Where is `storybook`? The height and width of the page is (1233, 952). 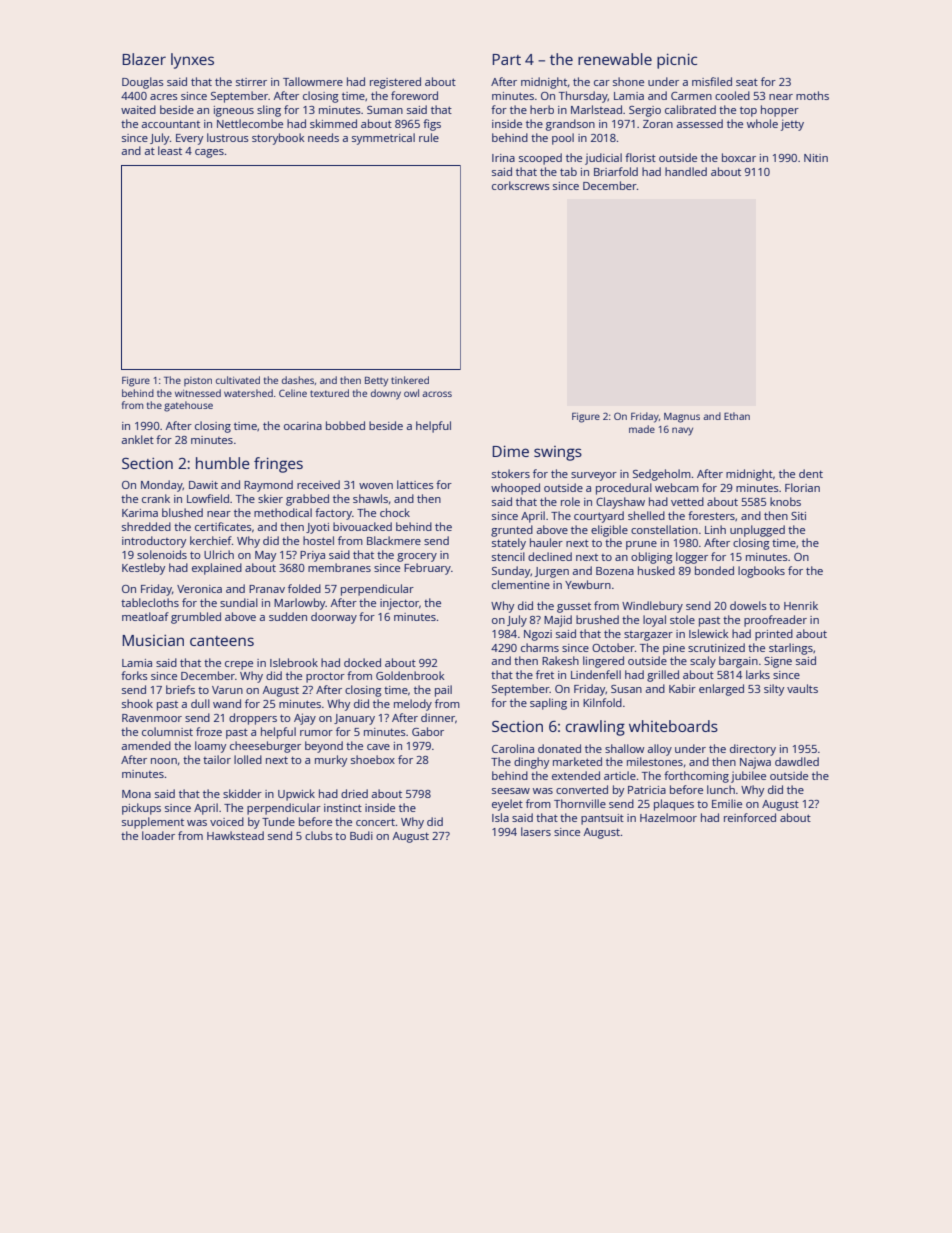
storybook is located at coordinates (278, 139).
